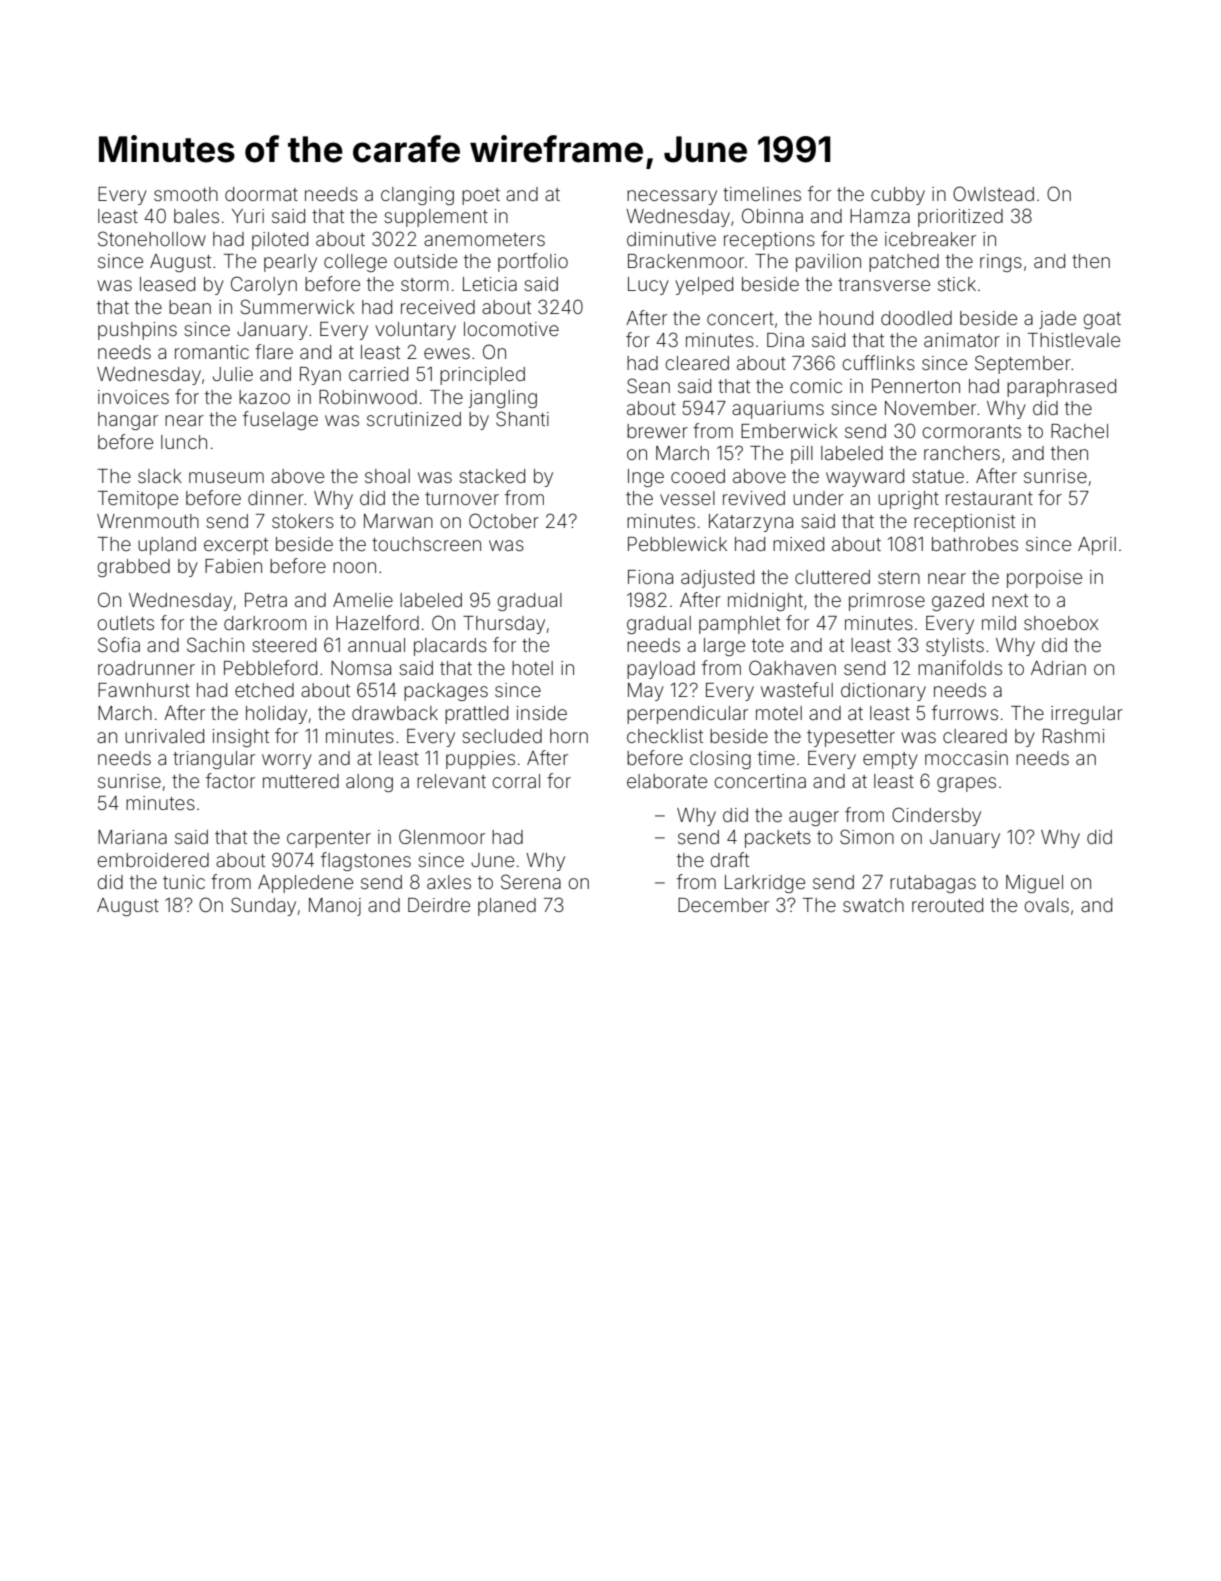 Image resolution: width=1221 pixels, height=1581 pixels. I want to click on tunic, so click(184, 882).
